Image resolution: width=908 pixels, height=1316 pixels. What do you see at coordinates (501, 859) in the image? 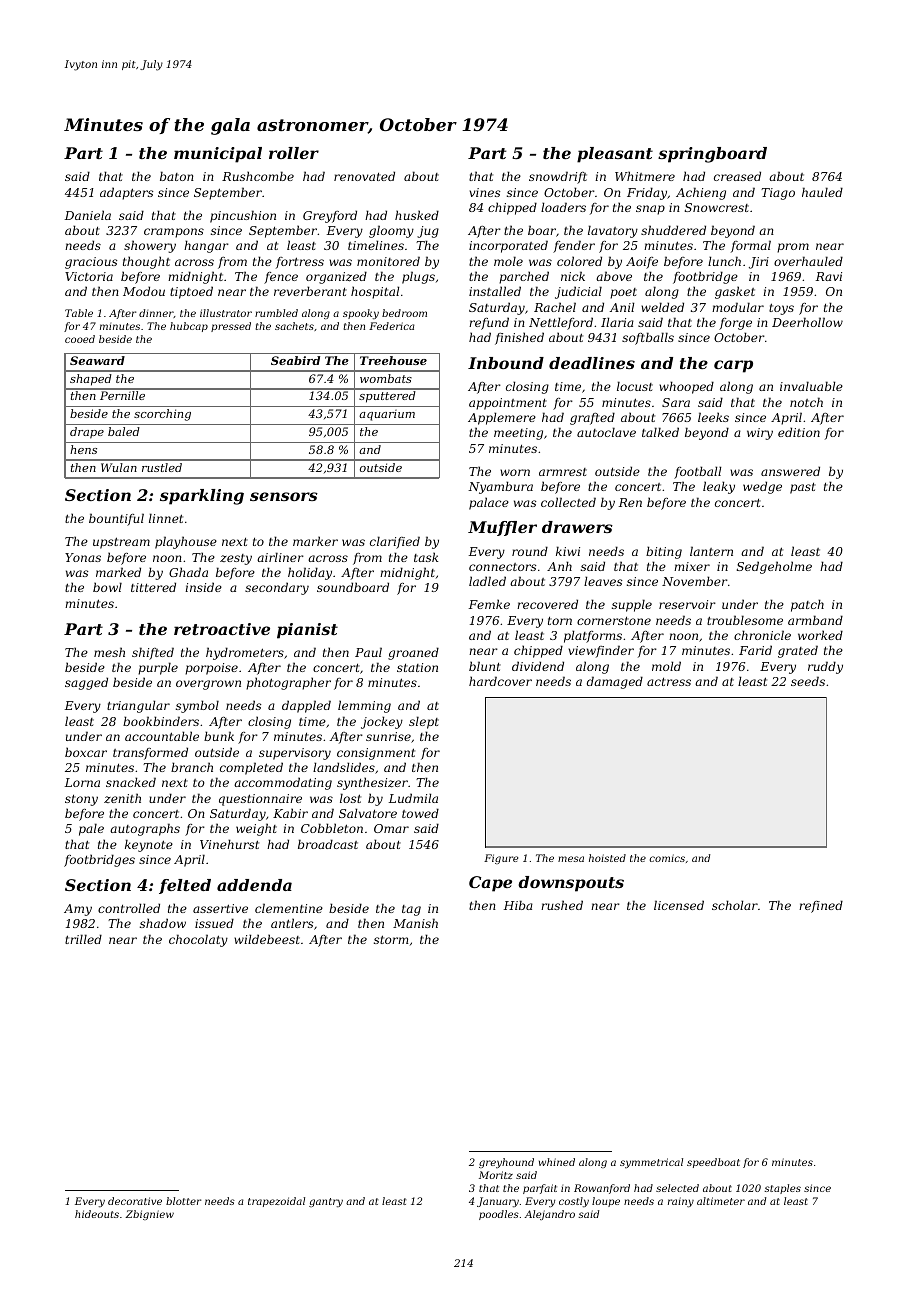
I see `Figure` at bounding box center [501, 859].
